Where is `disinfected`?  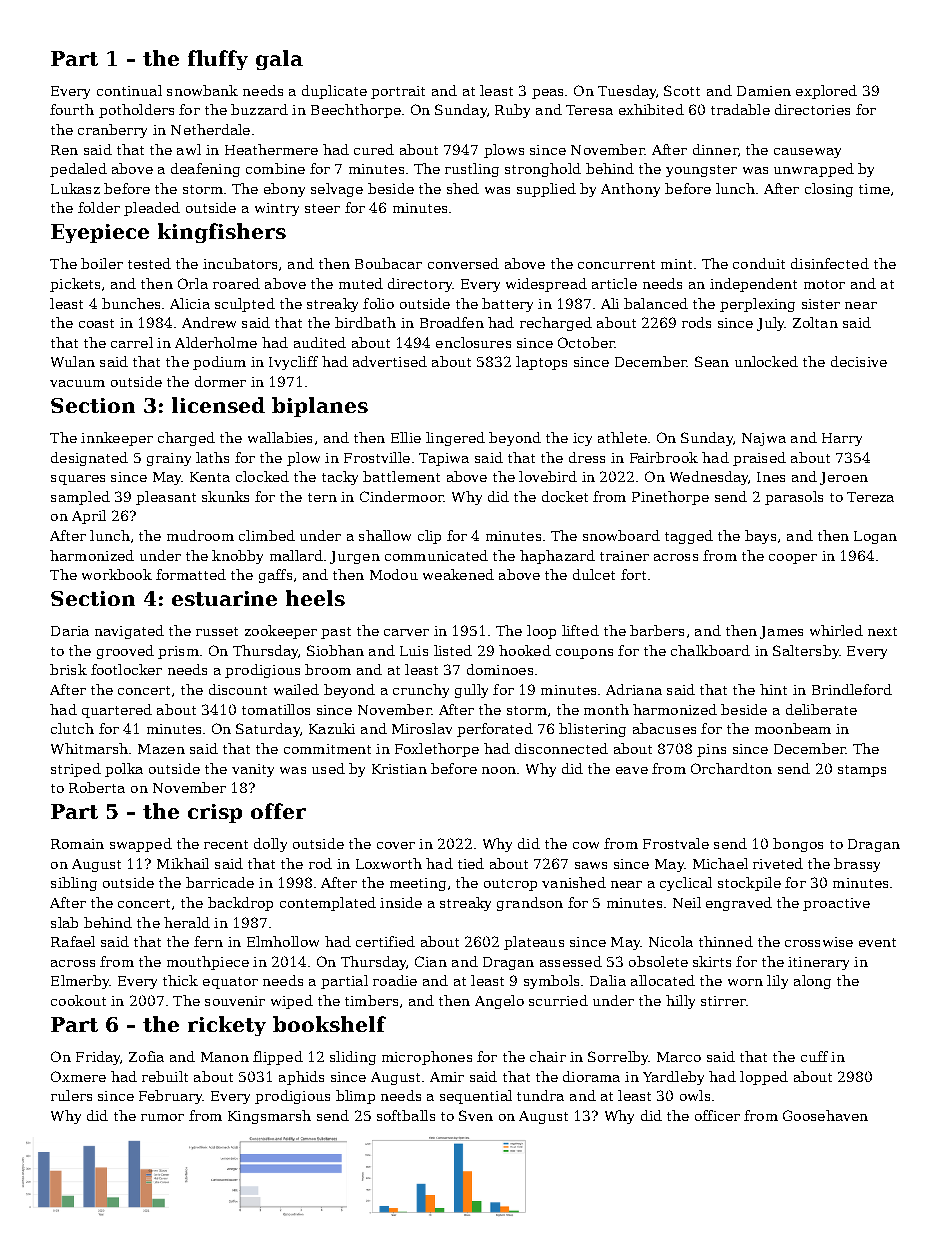 disinfected is located at coordinates (830, 263).
